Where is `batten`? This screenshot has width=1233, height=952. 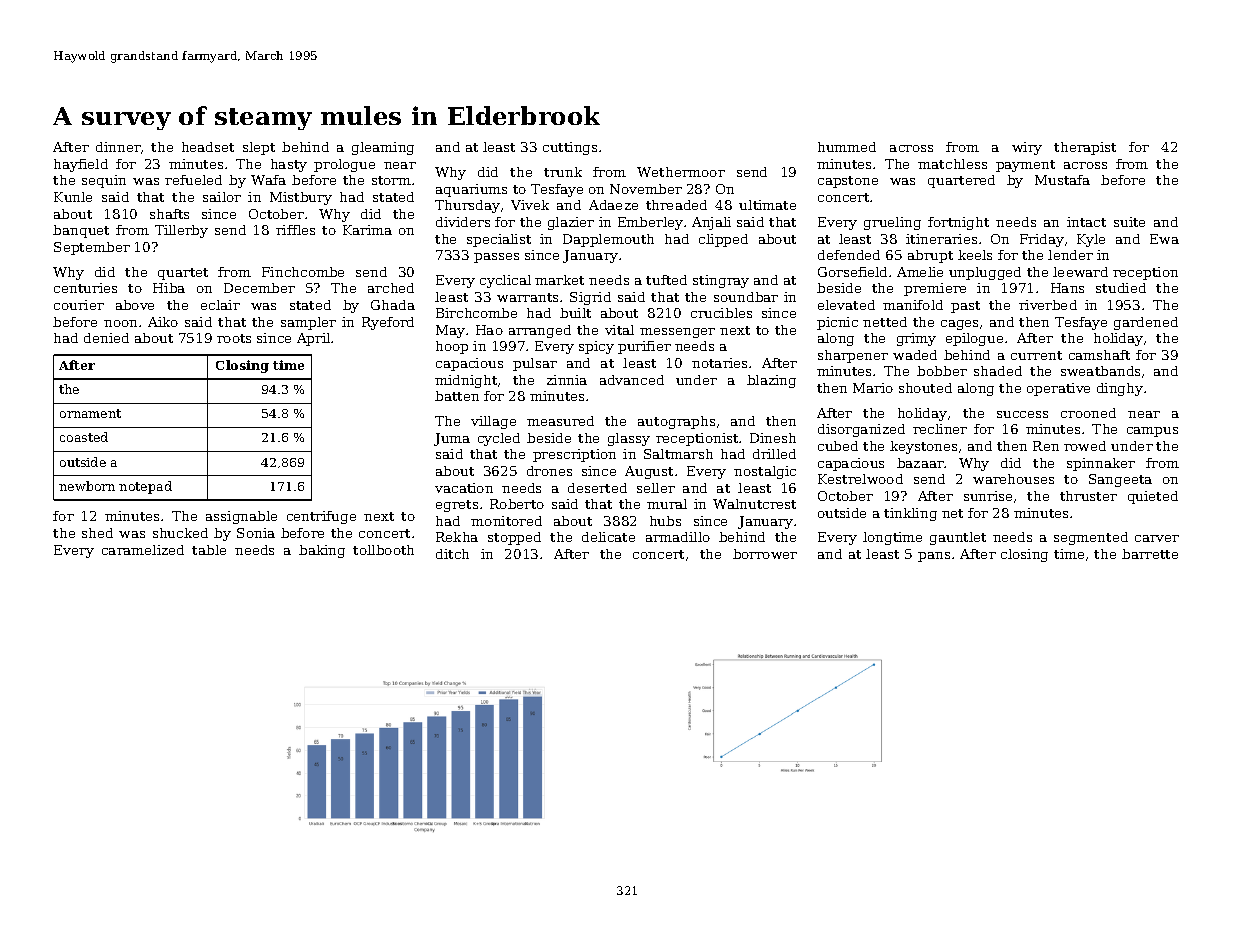 batten is located at coordinates (457, 396).
